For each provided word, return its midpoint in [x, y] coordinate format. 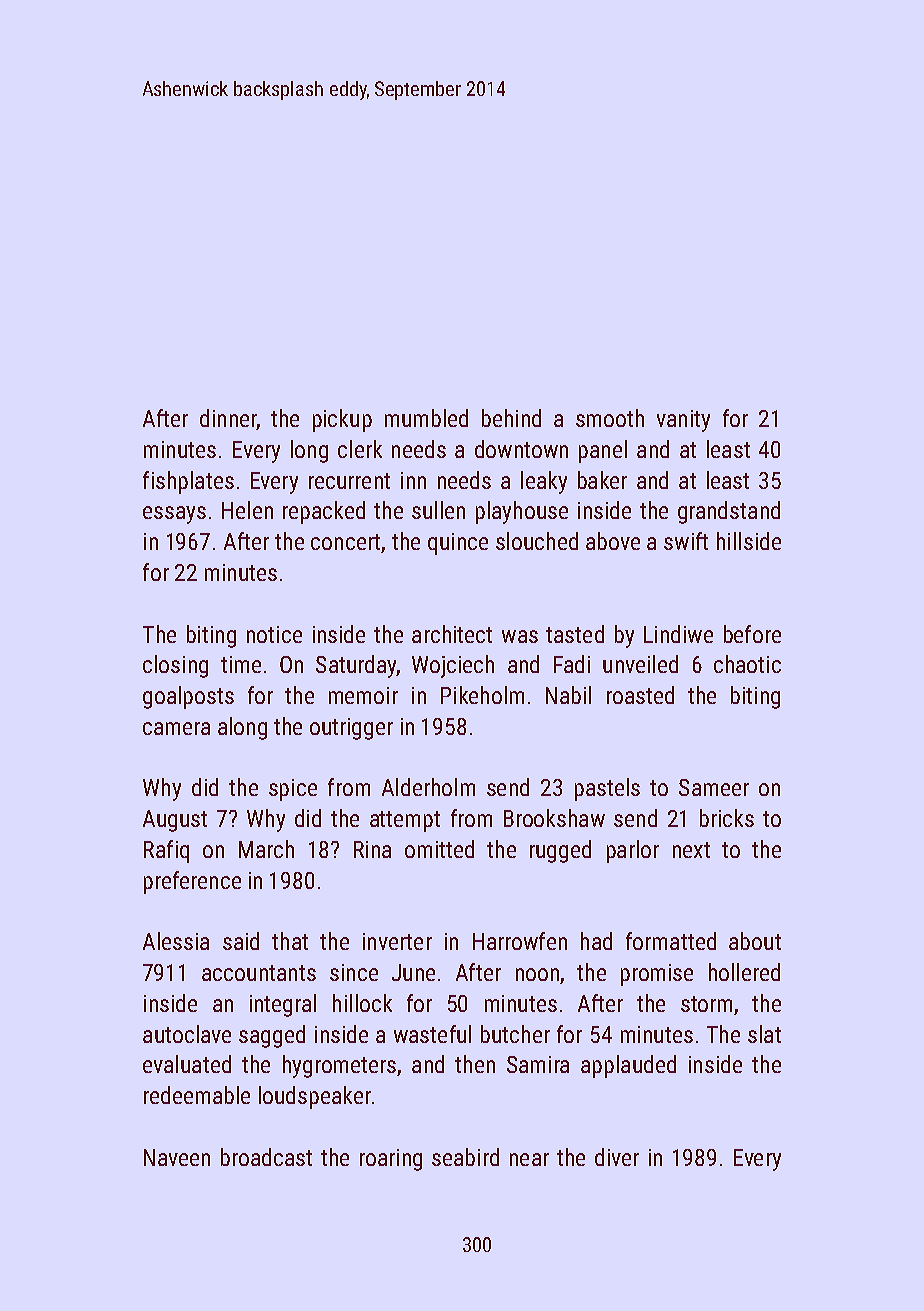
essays [174, 515]
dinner [228, 419]
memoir [363, 695]
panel [603, 451]
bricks [727, 818]
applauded [628, 1066]
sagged [272, 1036]
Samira [538, 1064]
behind [511, 418]
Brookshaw [554, 818]
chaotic [747, 664]
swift [686, 541]
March [266, 849]
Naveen [177, 1157]
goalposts [188, 697]
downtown [521, 449]
